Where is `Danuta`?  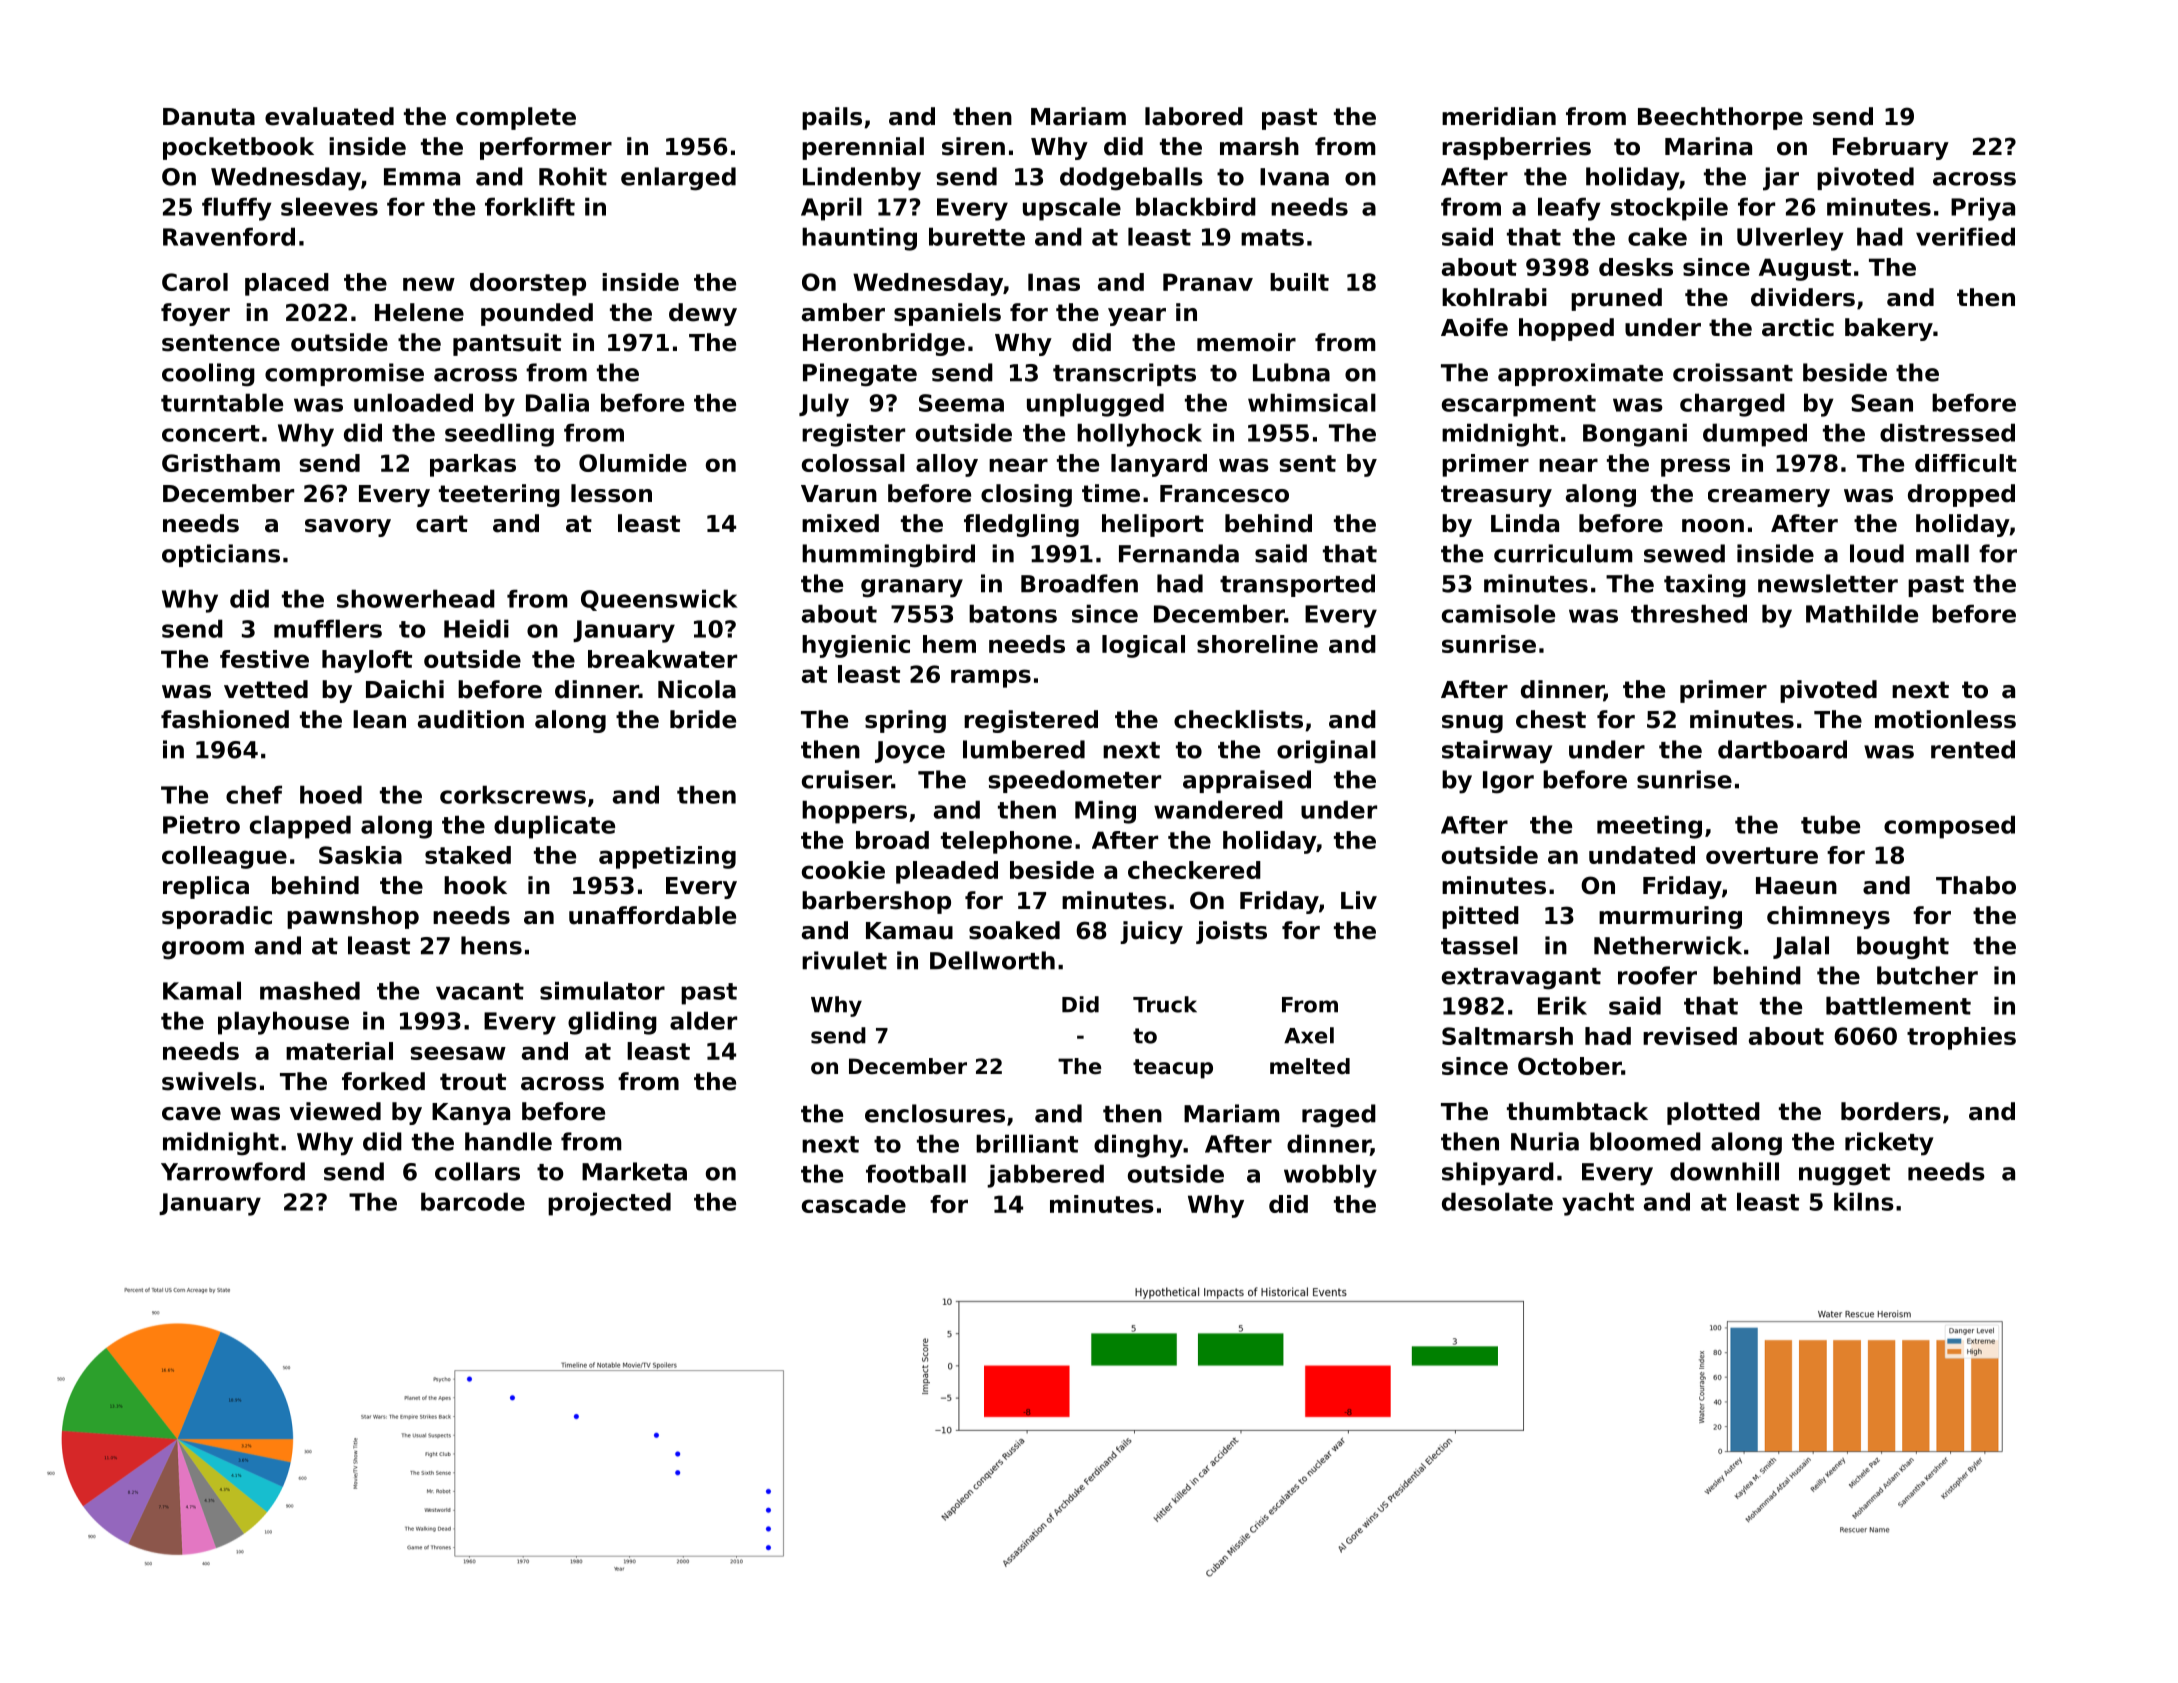
Danuta is located at coordinates (209, 117).
